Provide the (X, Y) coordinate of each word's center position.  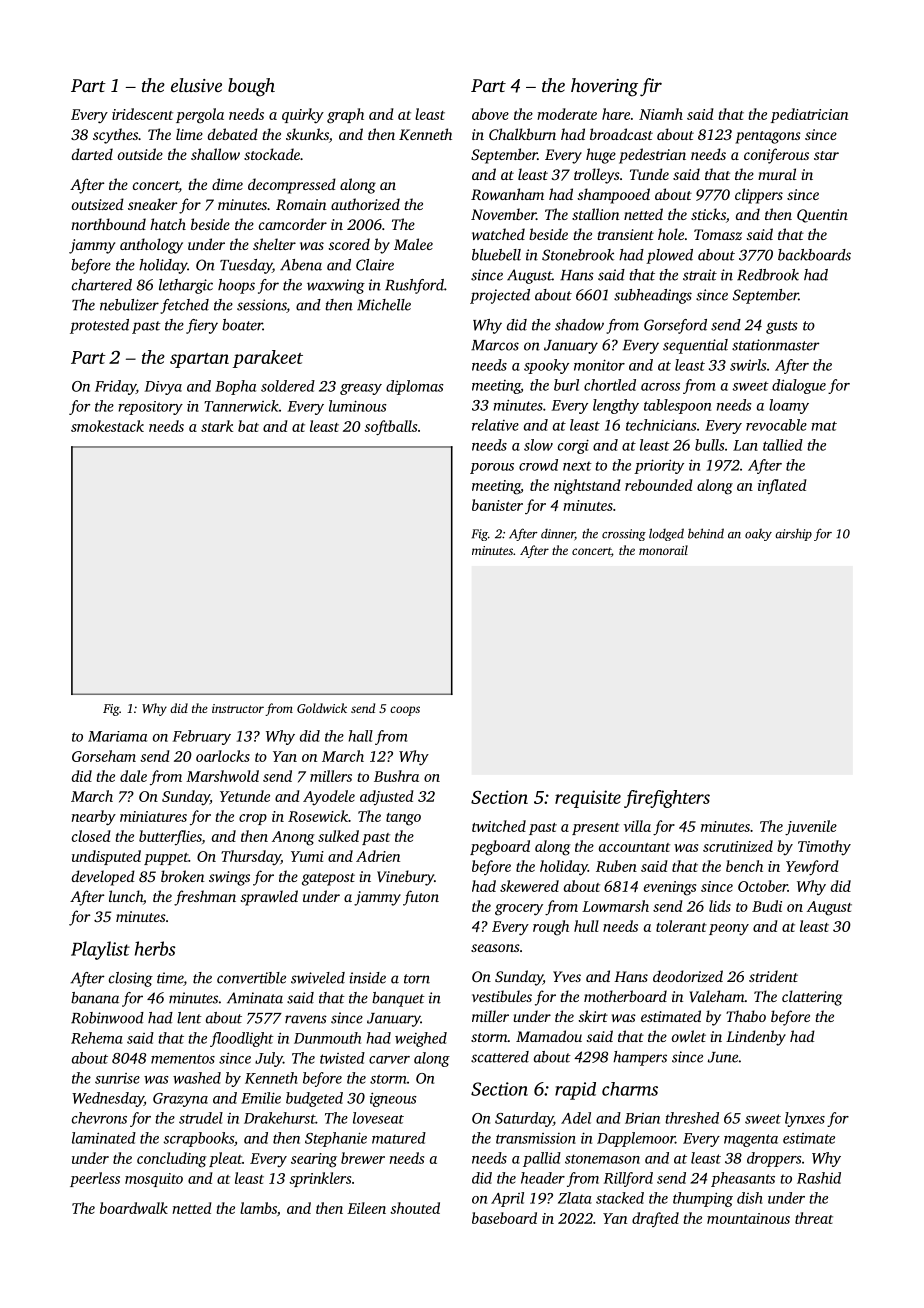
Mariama (117, 736)
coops (405, 711)
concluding (172, 1160)
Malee (413, 244)
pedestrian (652, 156)
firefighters (667, 799)
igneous (393, 1099)
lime (189, 134)
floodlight (242, 1039)
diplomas (414, 387)
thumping (703, 1199)
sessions (262, 306)
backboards (814, 255)
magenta (751, 1140)
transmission (536, 1138)
